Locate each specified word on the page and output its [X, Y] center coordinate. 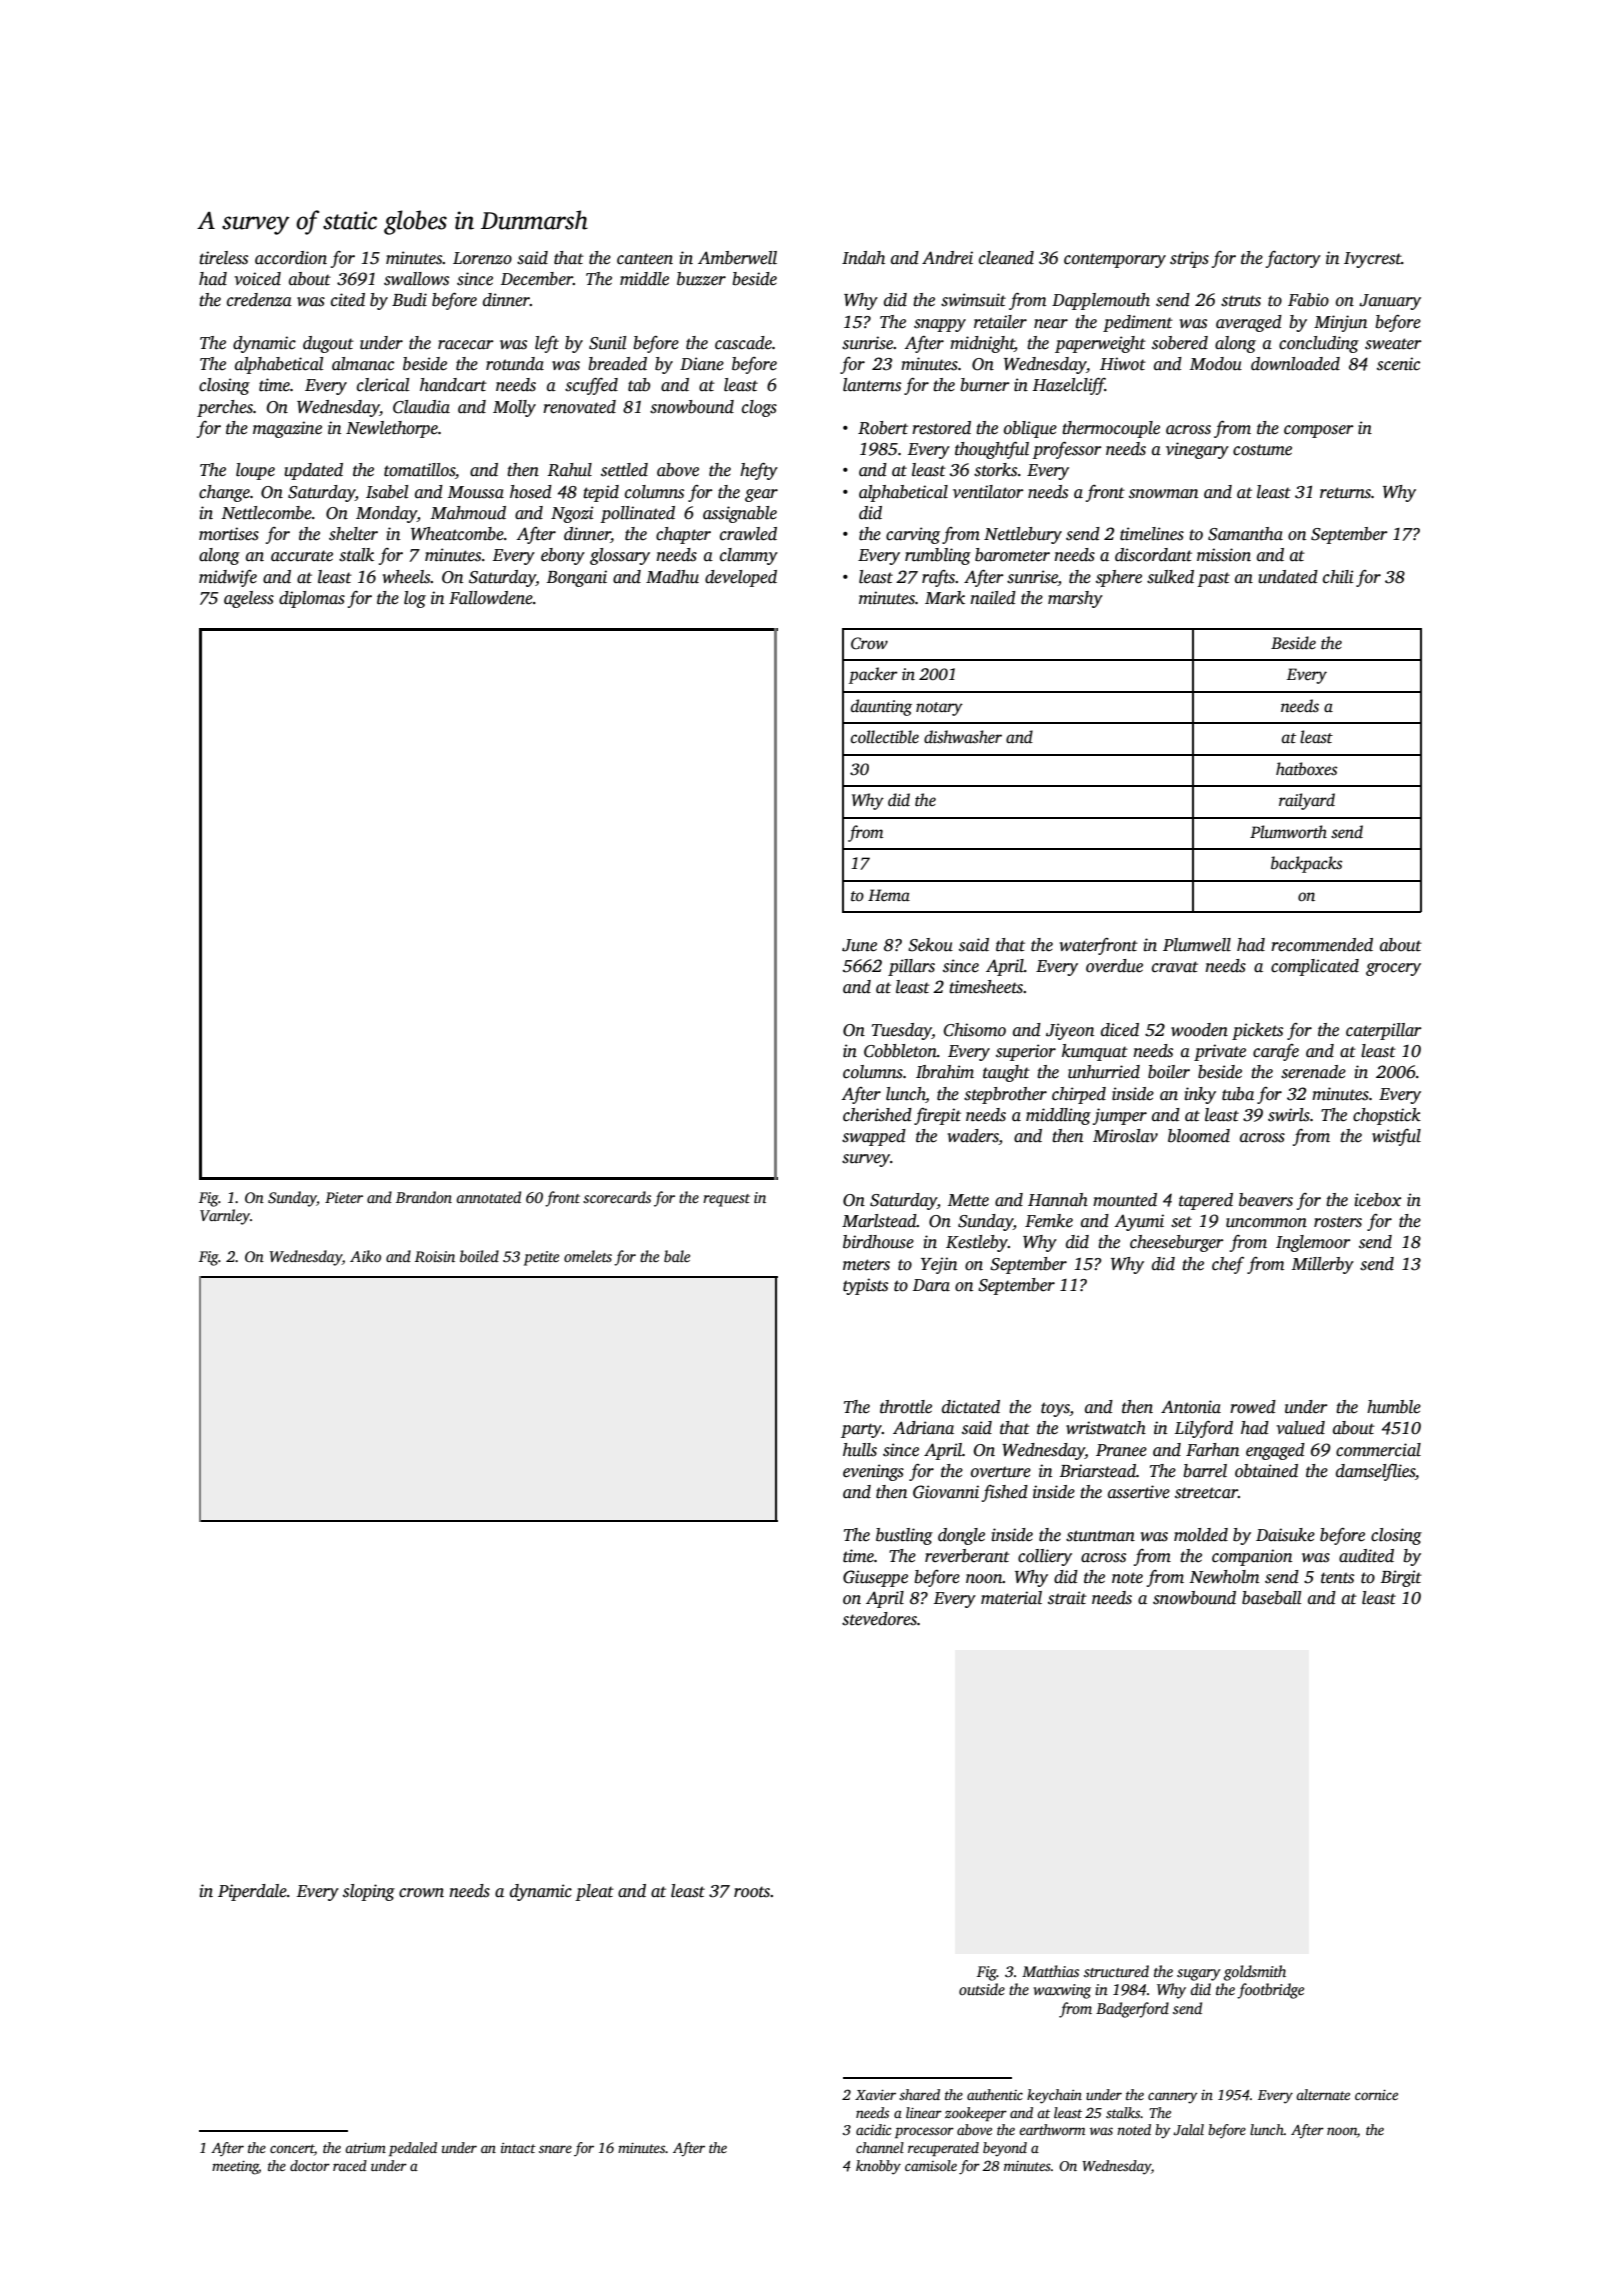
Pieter [344, 1197]
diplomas [312, 599]
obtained [1266, 1471]
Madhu [672, 577]
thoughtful [992, 450]
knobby [878, 2167]
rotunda [515, 364]
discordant [1153, 555]
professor [1067, 450]
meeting [235, 2168]
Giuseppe [875, 1578]
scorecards [617, 1197]
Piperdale [252, 1892]
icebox [1378, 1200]
